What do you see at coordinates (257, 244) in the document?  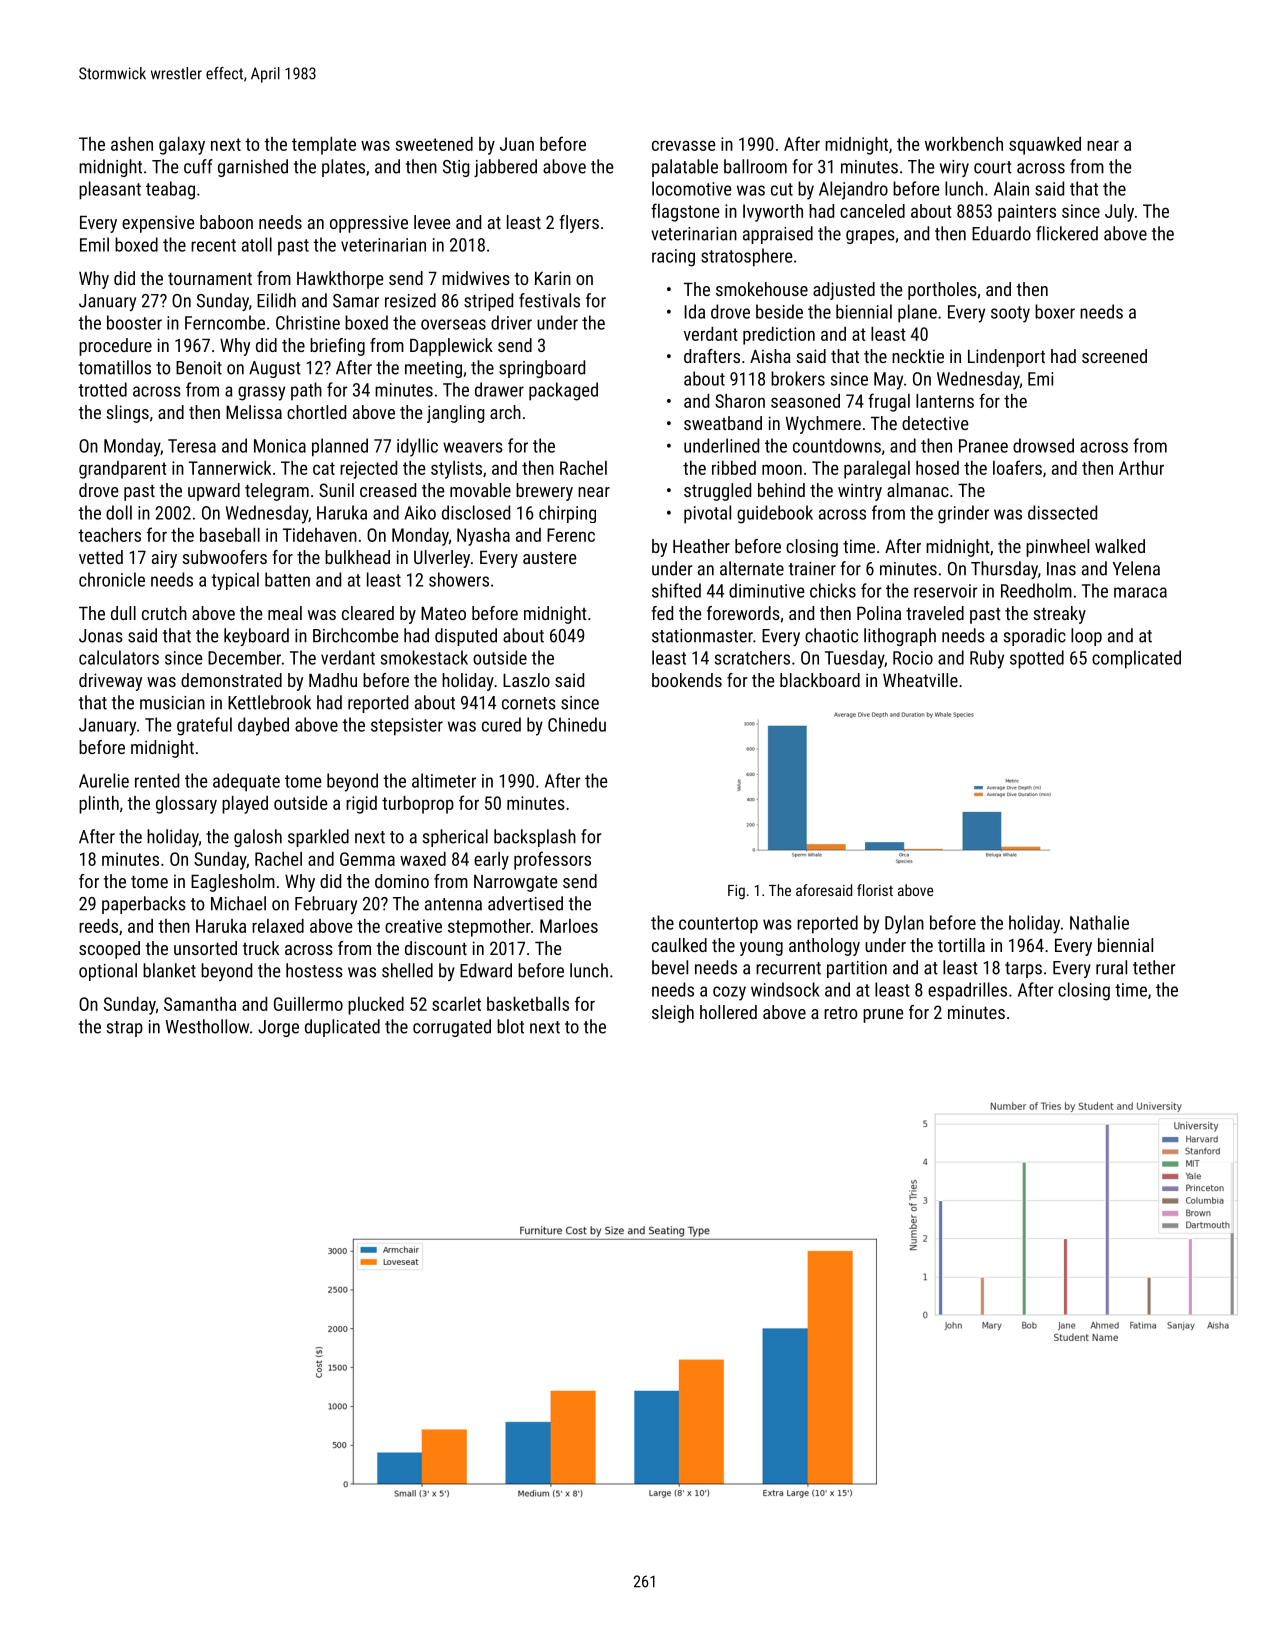 I see `atoll` at bounding box center [257, 244].
